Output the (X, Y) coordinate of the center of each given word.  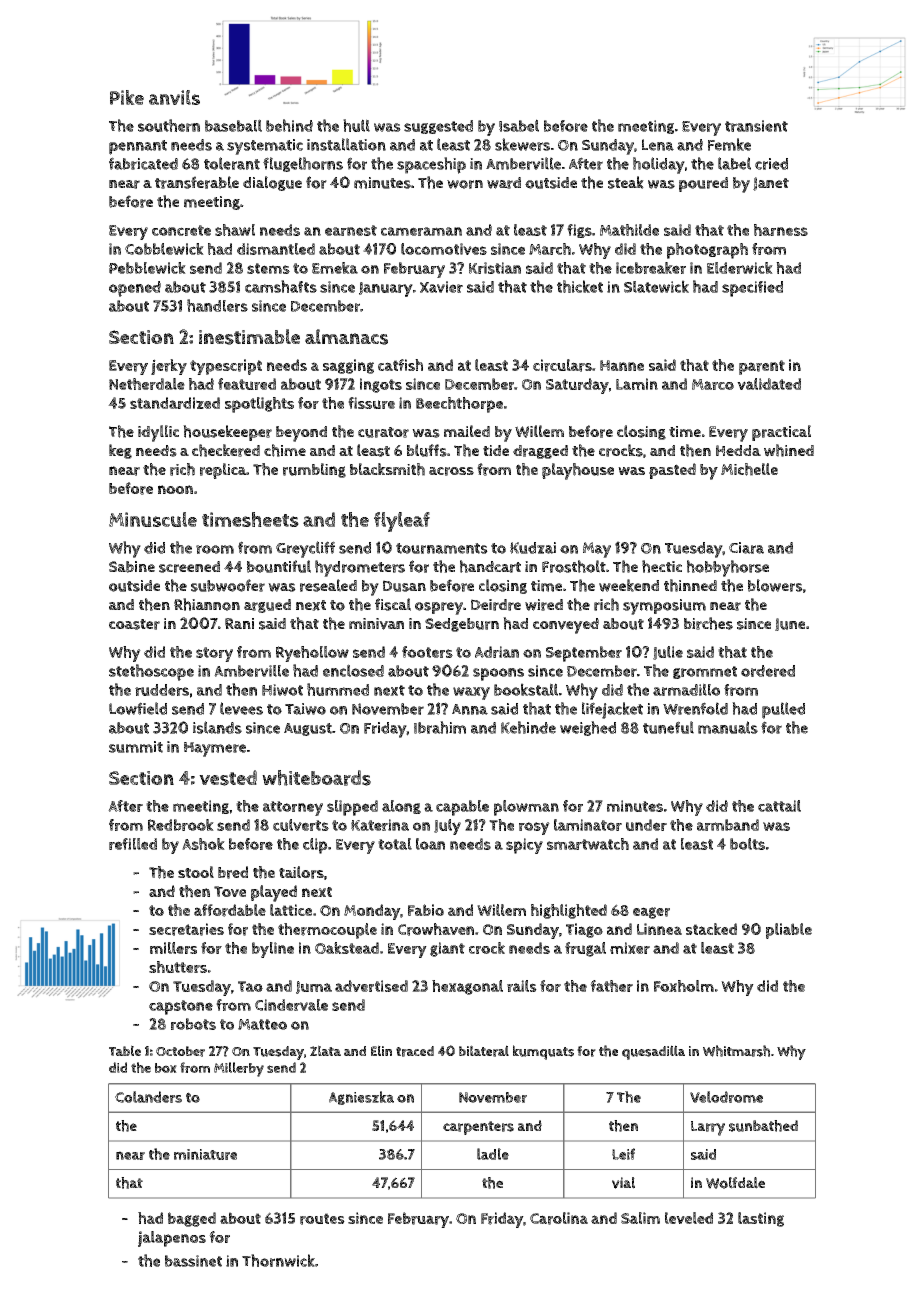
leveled (689, 1218)
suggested (438, 127)
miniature (205, 1154)
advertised (371, 986)
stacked (711, 929)
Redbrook (181, 825)
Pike (127, 97)
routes (322, 1219)
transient (756, 126)
